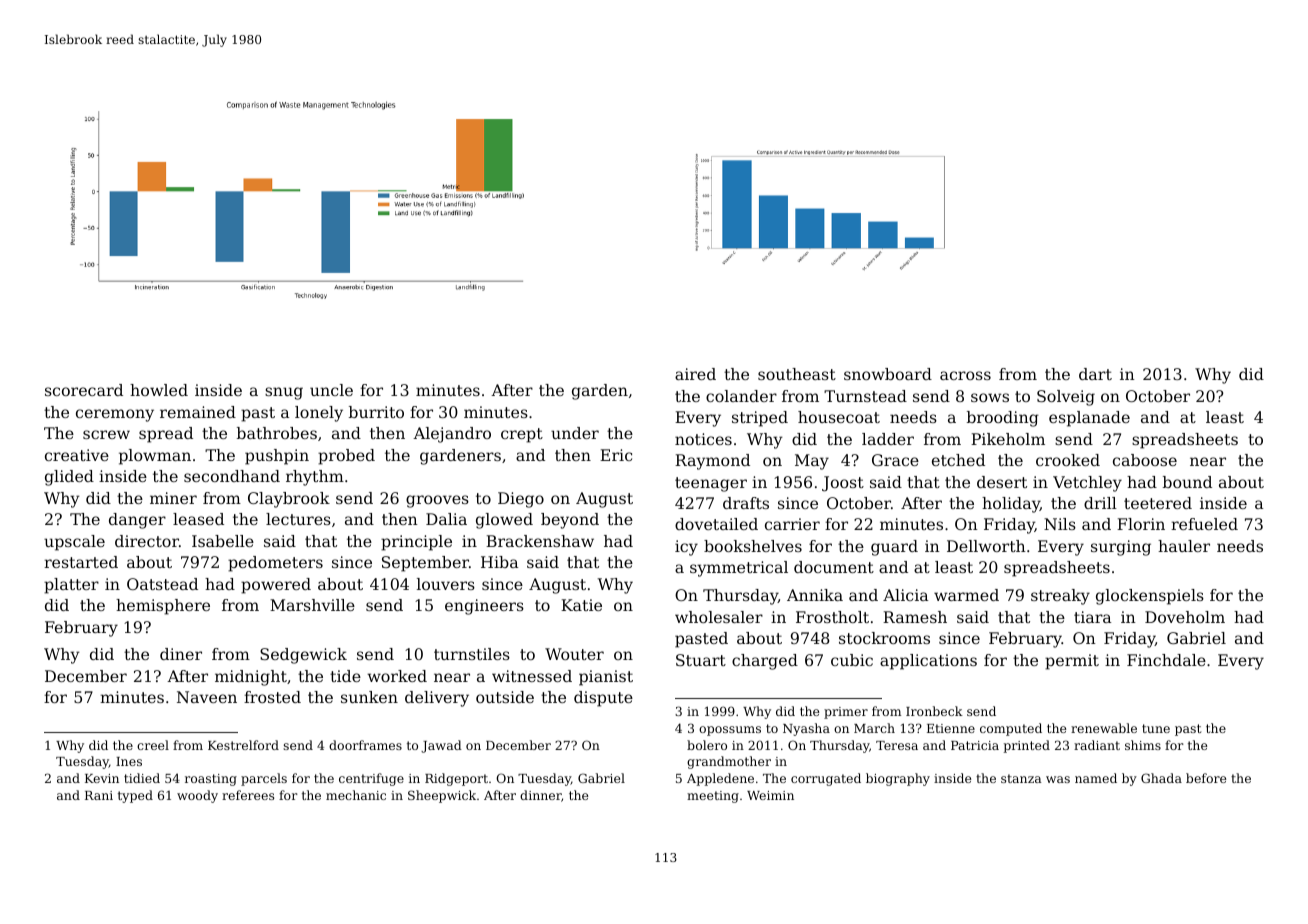 The image size is (1308, 924). What do you see at coordinates (1166, 660) in the image?
I see `Finchdale` at bounding box center [1166, 660].
